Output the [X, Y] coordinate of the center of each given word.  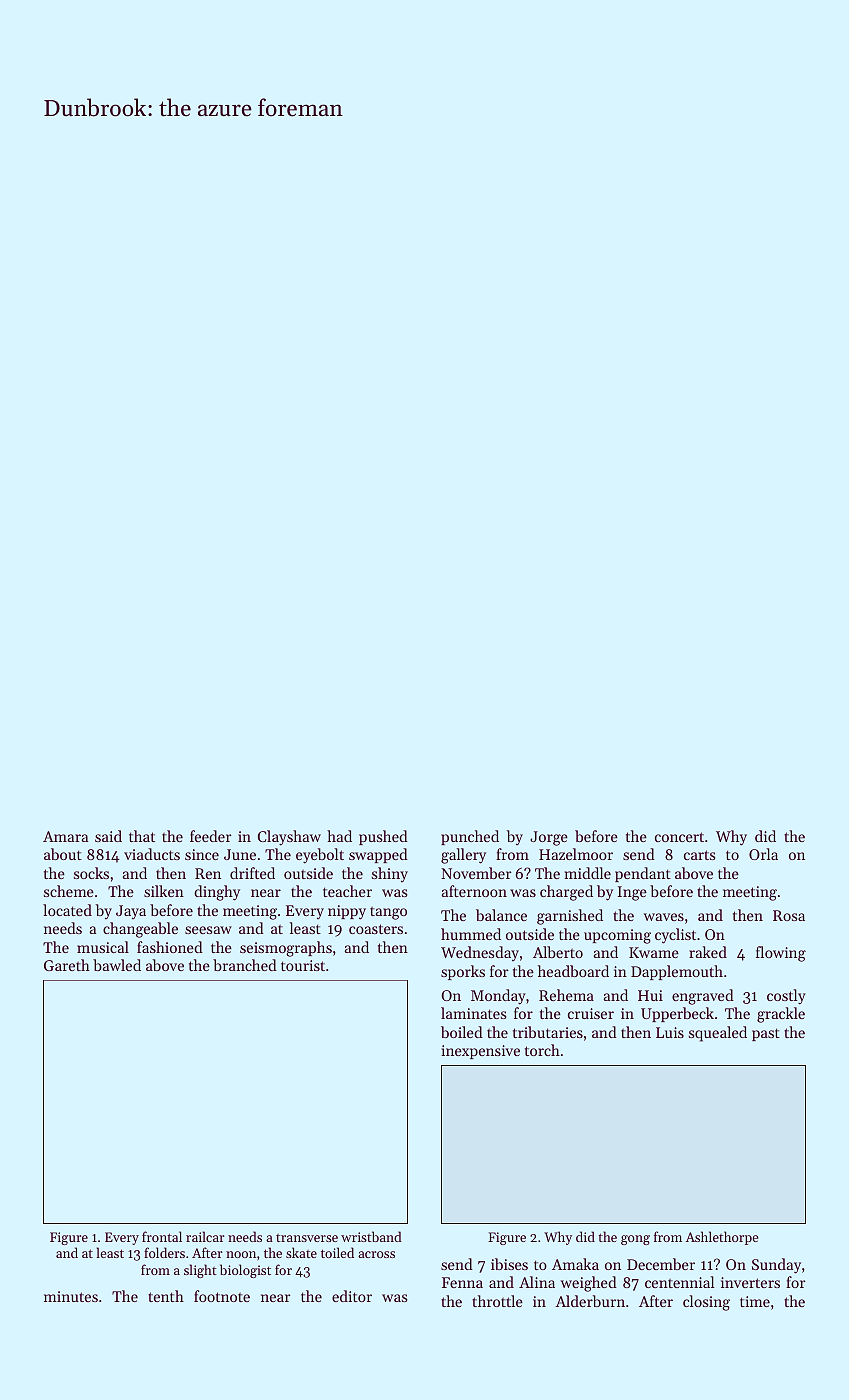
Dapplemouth [677, 972]
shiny [390, 874]
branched [245, 965]
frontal [162, 1236]
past [766, 1034]
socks [91, 873]
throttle [497, 1301]
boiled [462, 1032]
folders [164, 1252]
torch [542, 1050]
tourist [303, 965]
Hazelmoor [576, 854]
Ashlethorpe [722, 1238]
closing [706, 1303]
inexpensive [480, 1052]
